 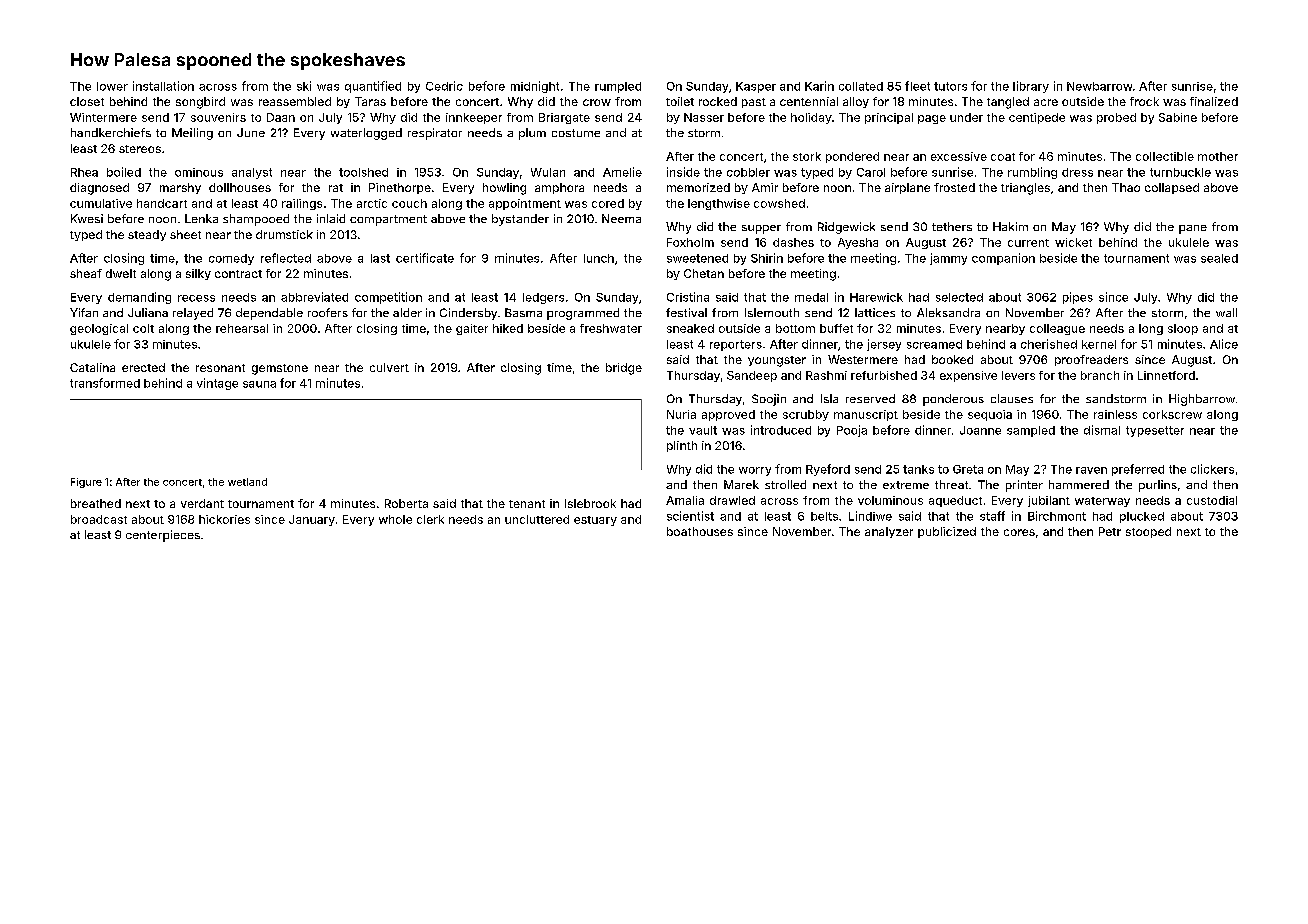 I want to click on companion, so click(x=1003, y=259).
